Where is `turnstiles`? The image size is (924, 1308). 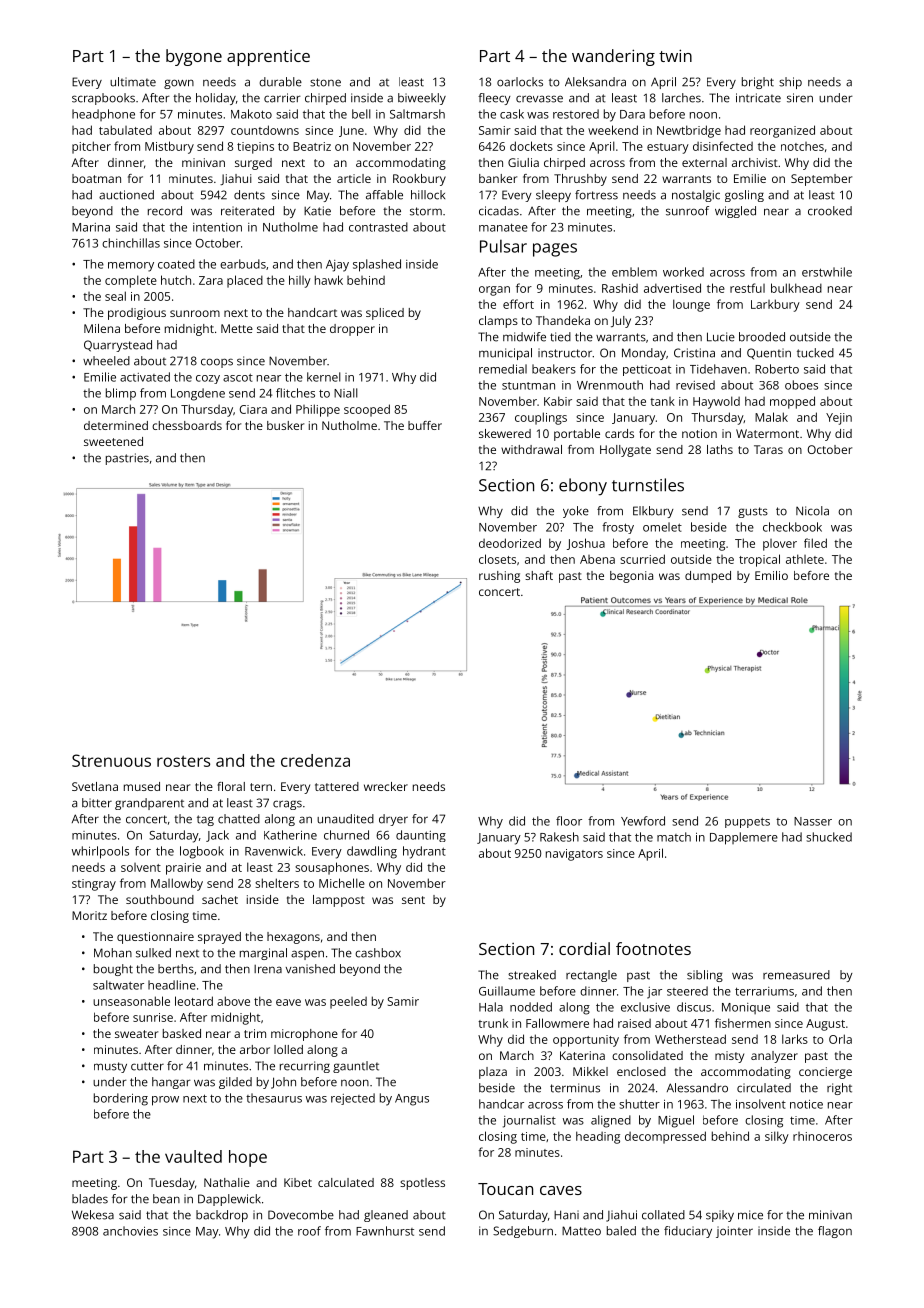 turnstiles is located at coordinates (648, 485).
